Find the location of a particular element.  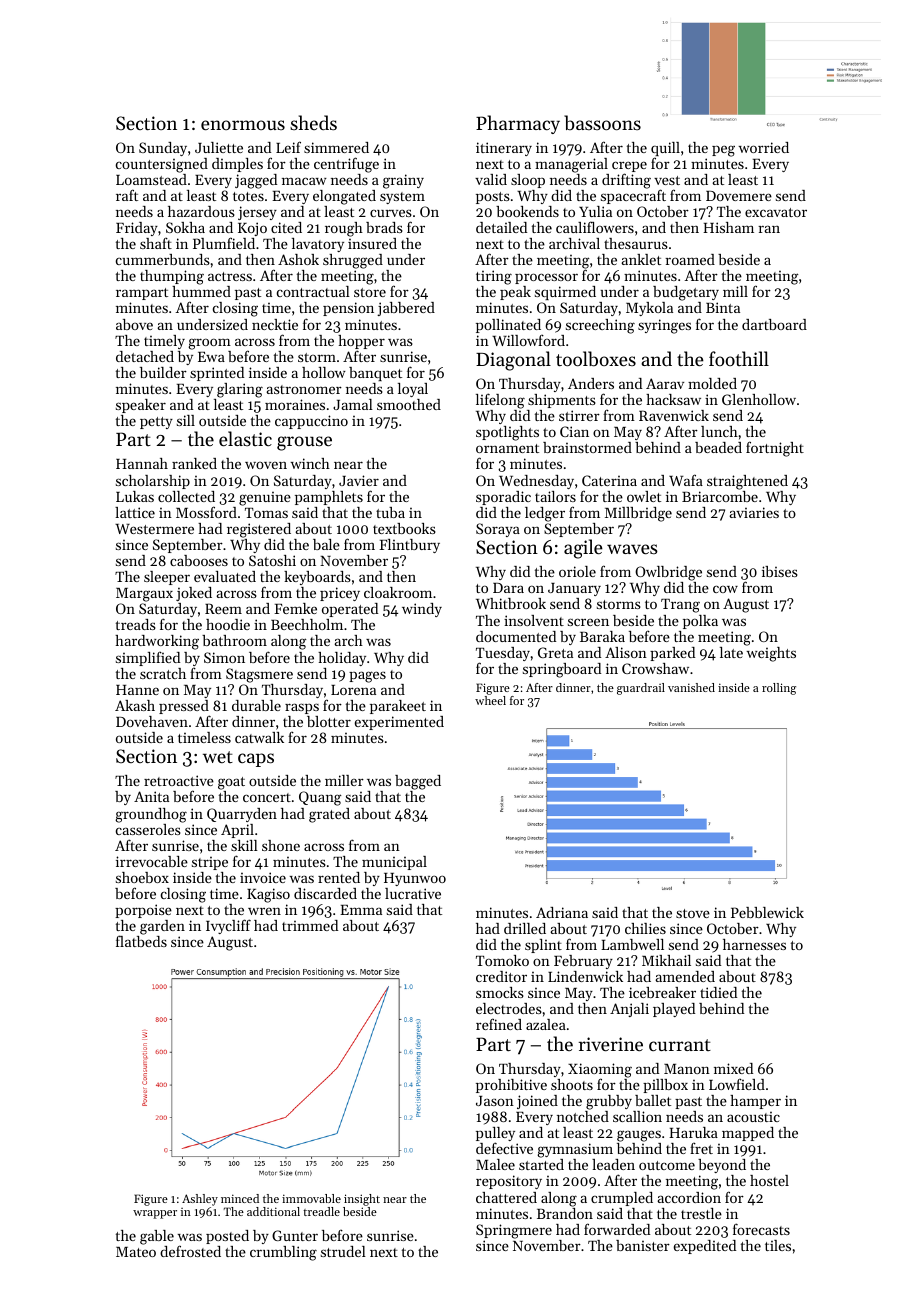

posted is located at coordinates (227, 1237).
